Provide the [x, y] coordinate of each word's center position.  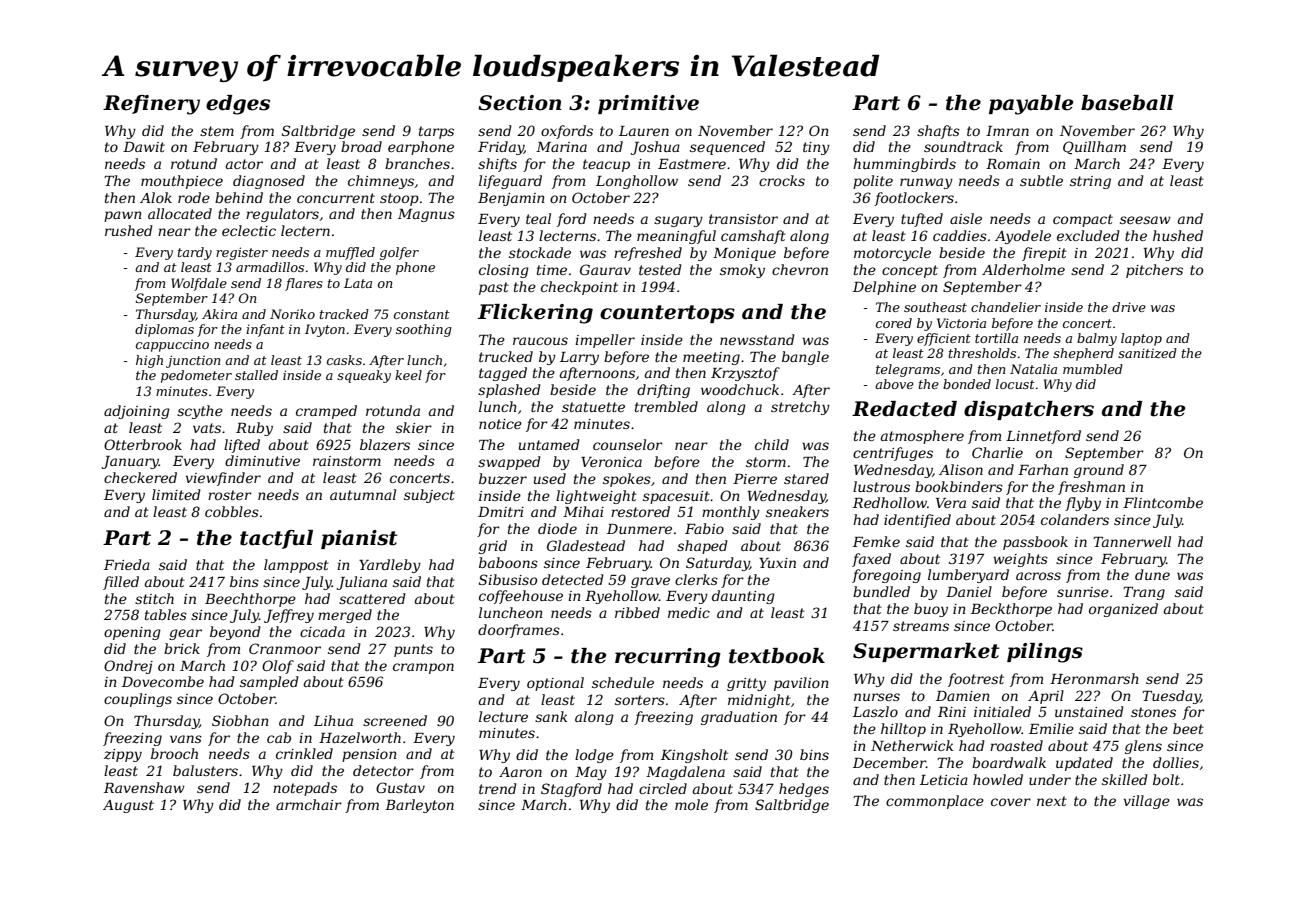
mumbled [1093, 369]
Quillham [1094, 147]
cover [1011, 802]
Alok [156, 197]
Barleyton [419, 806]
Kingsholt [694, 756]
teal [538, 218]
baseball [1127, 103]
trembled [666, 406]
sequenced [727, 148]
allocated [180, 213]
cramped [326, 412]
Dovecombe [163, 681]
